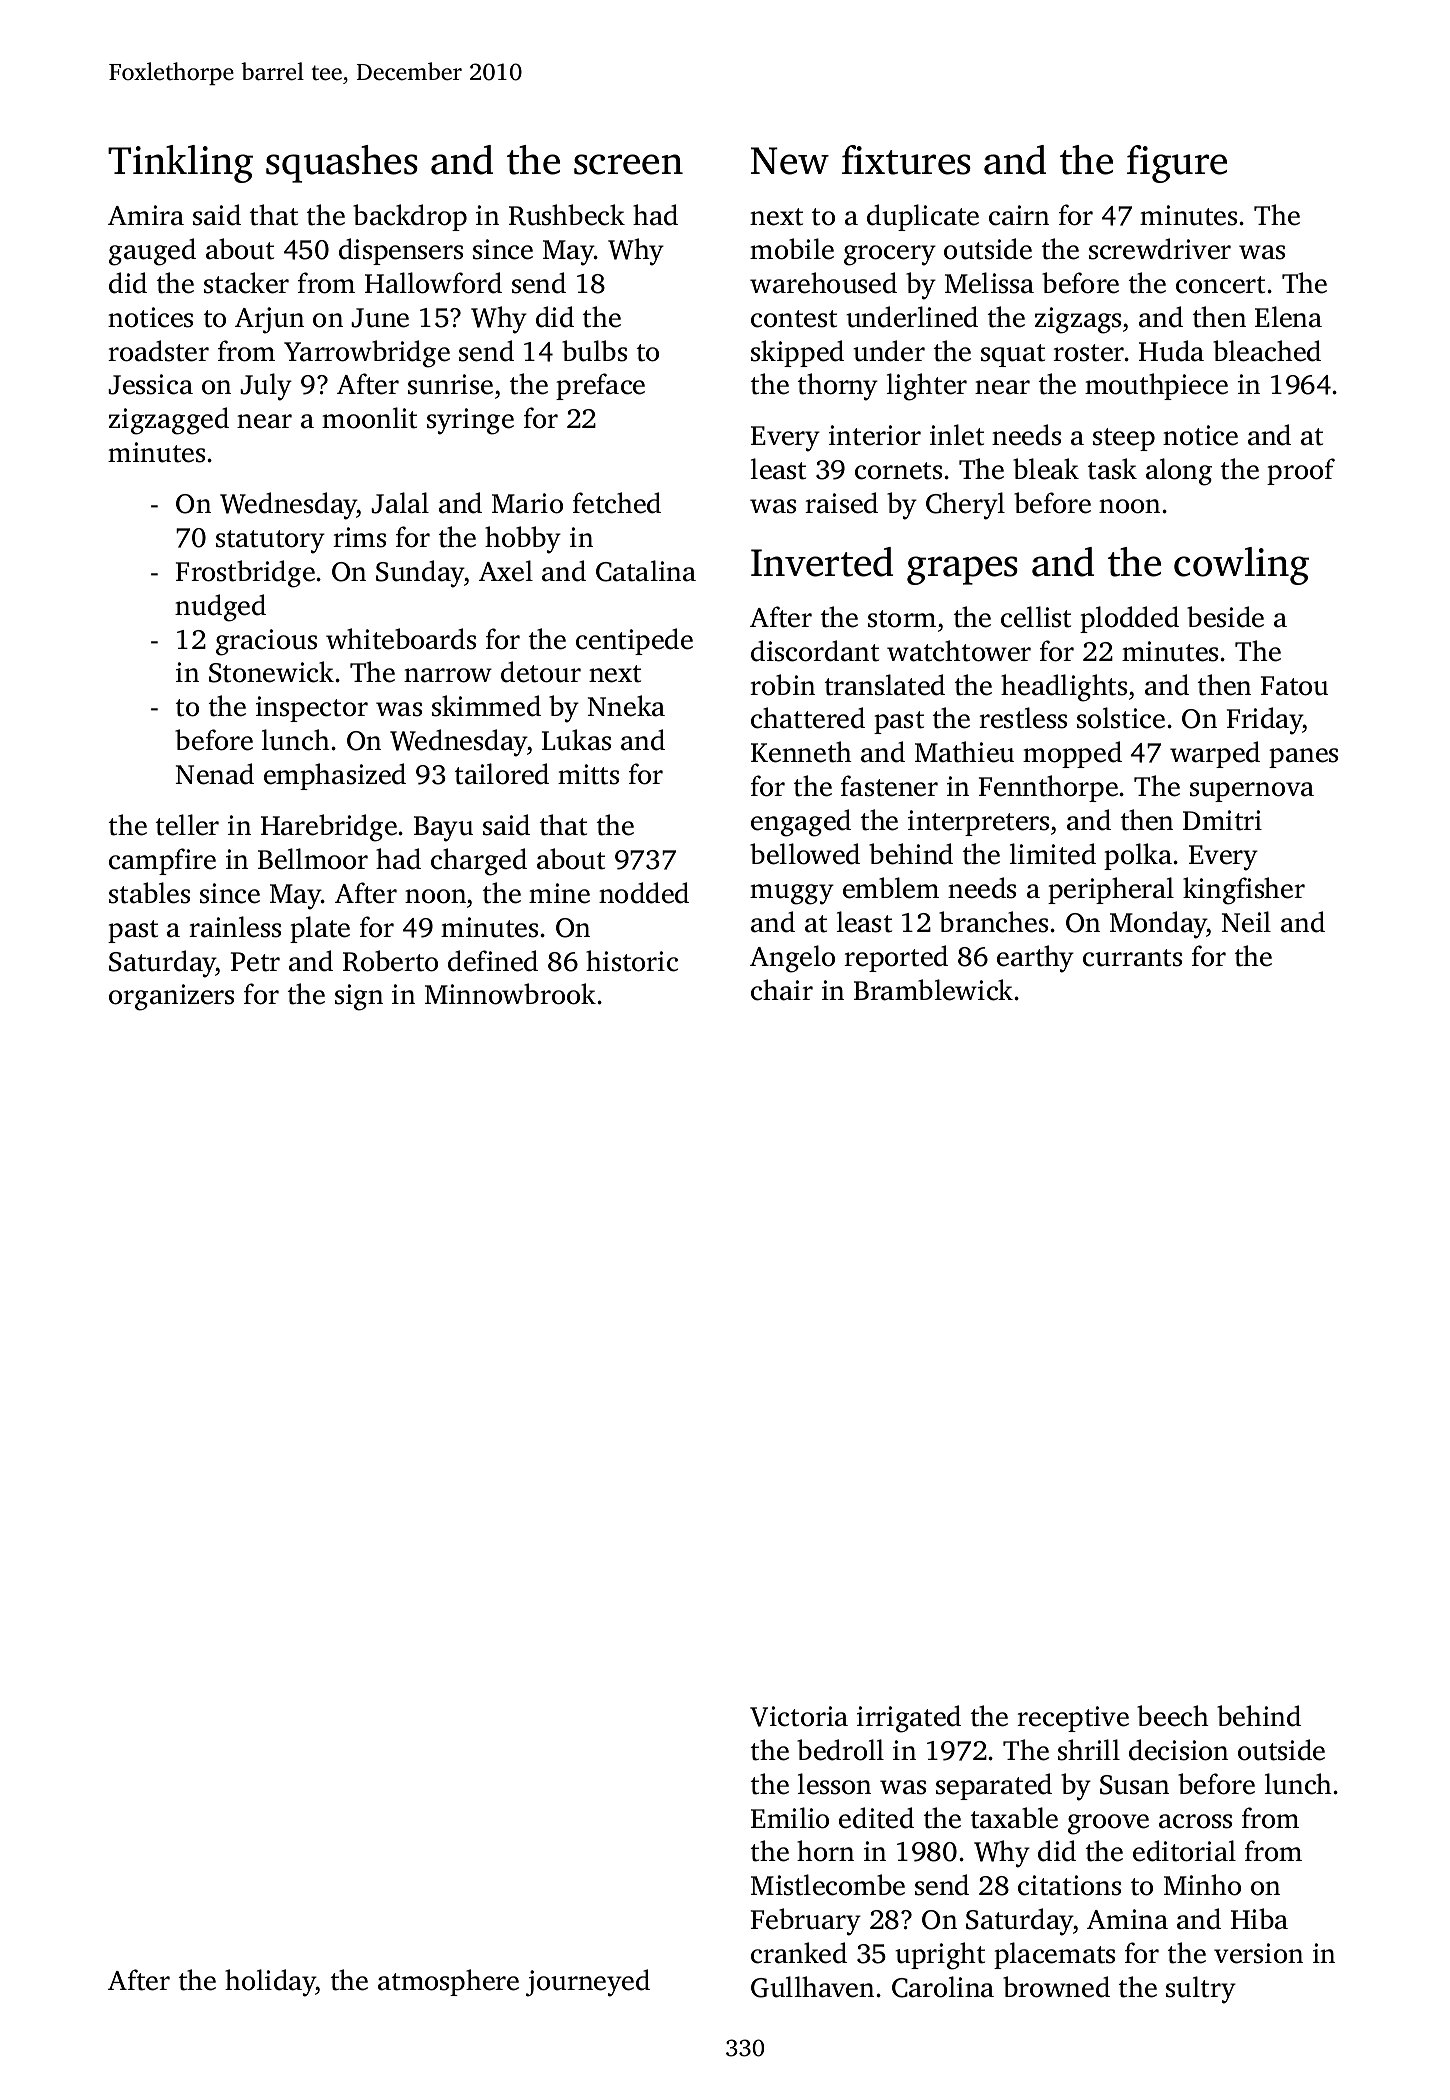 This screenshot has height=2100, width=1450. What do you see at coordinates (841, 503) in the screenshot?
I see `raised` at bounding box center [841, 503].
